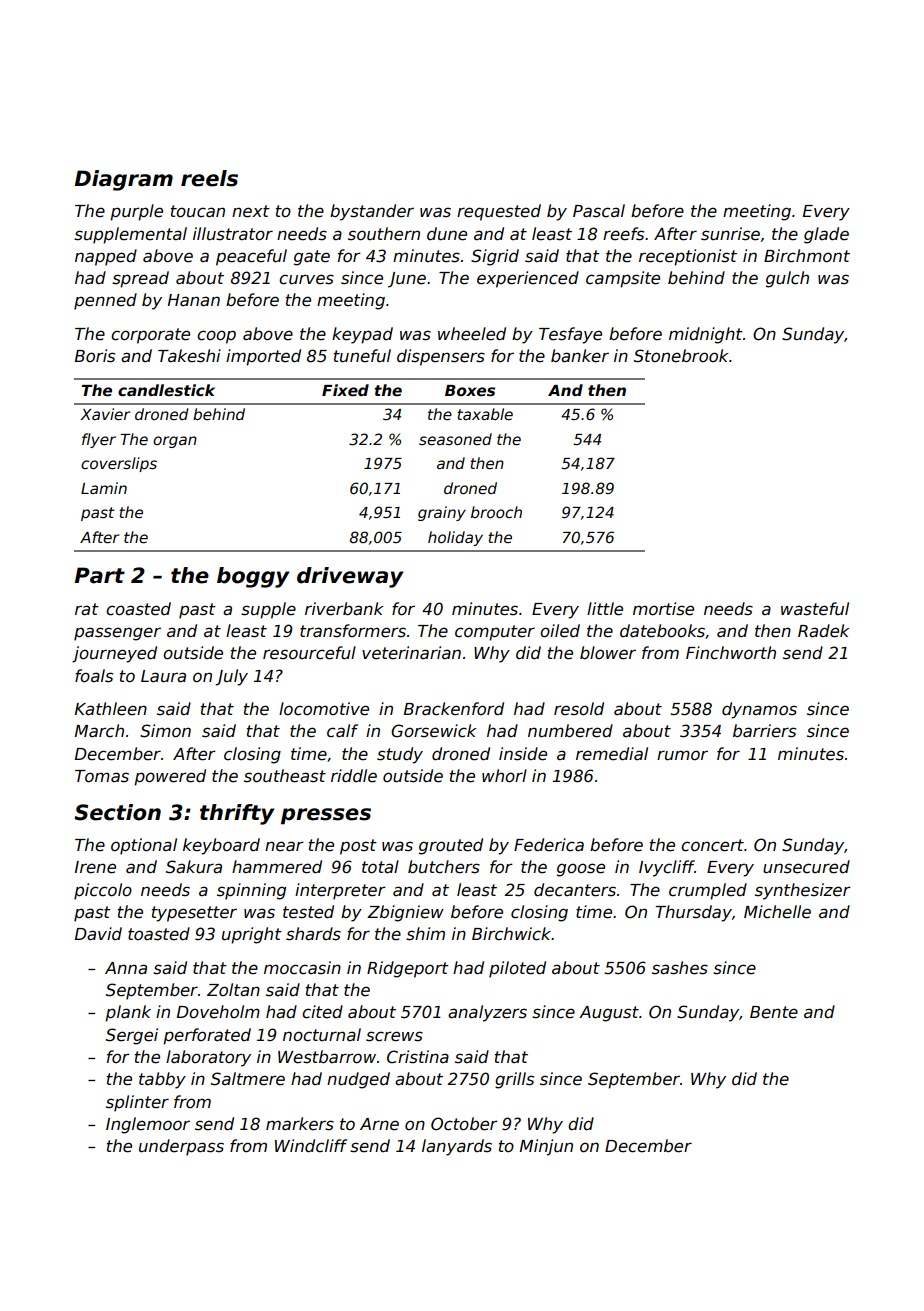 The width and height of the page is (924, 1311). Describe the element at coordinates (546, 1147) in the page. I see `Minjun` at that location.
